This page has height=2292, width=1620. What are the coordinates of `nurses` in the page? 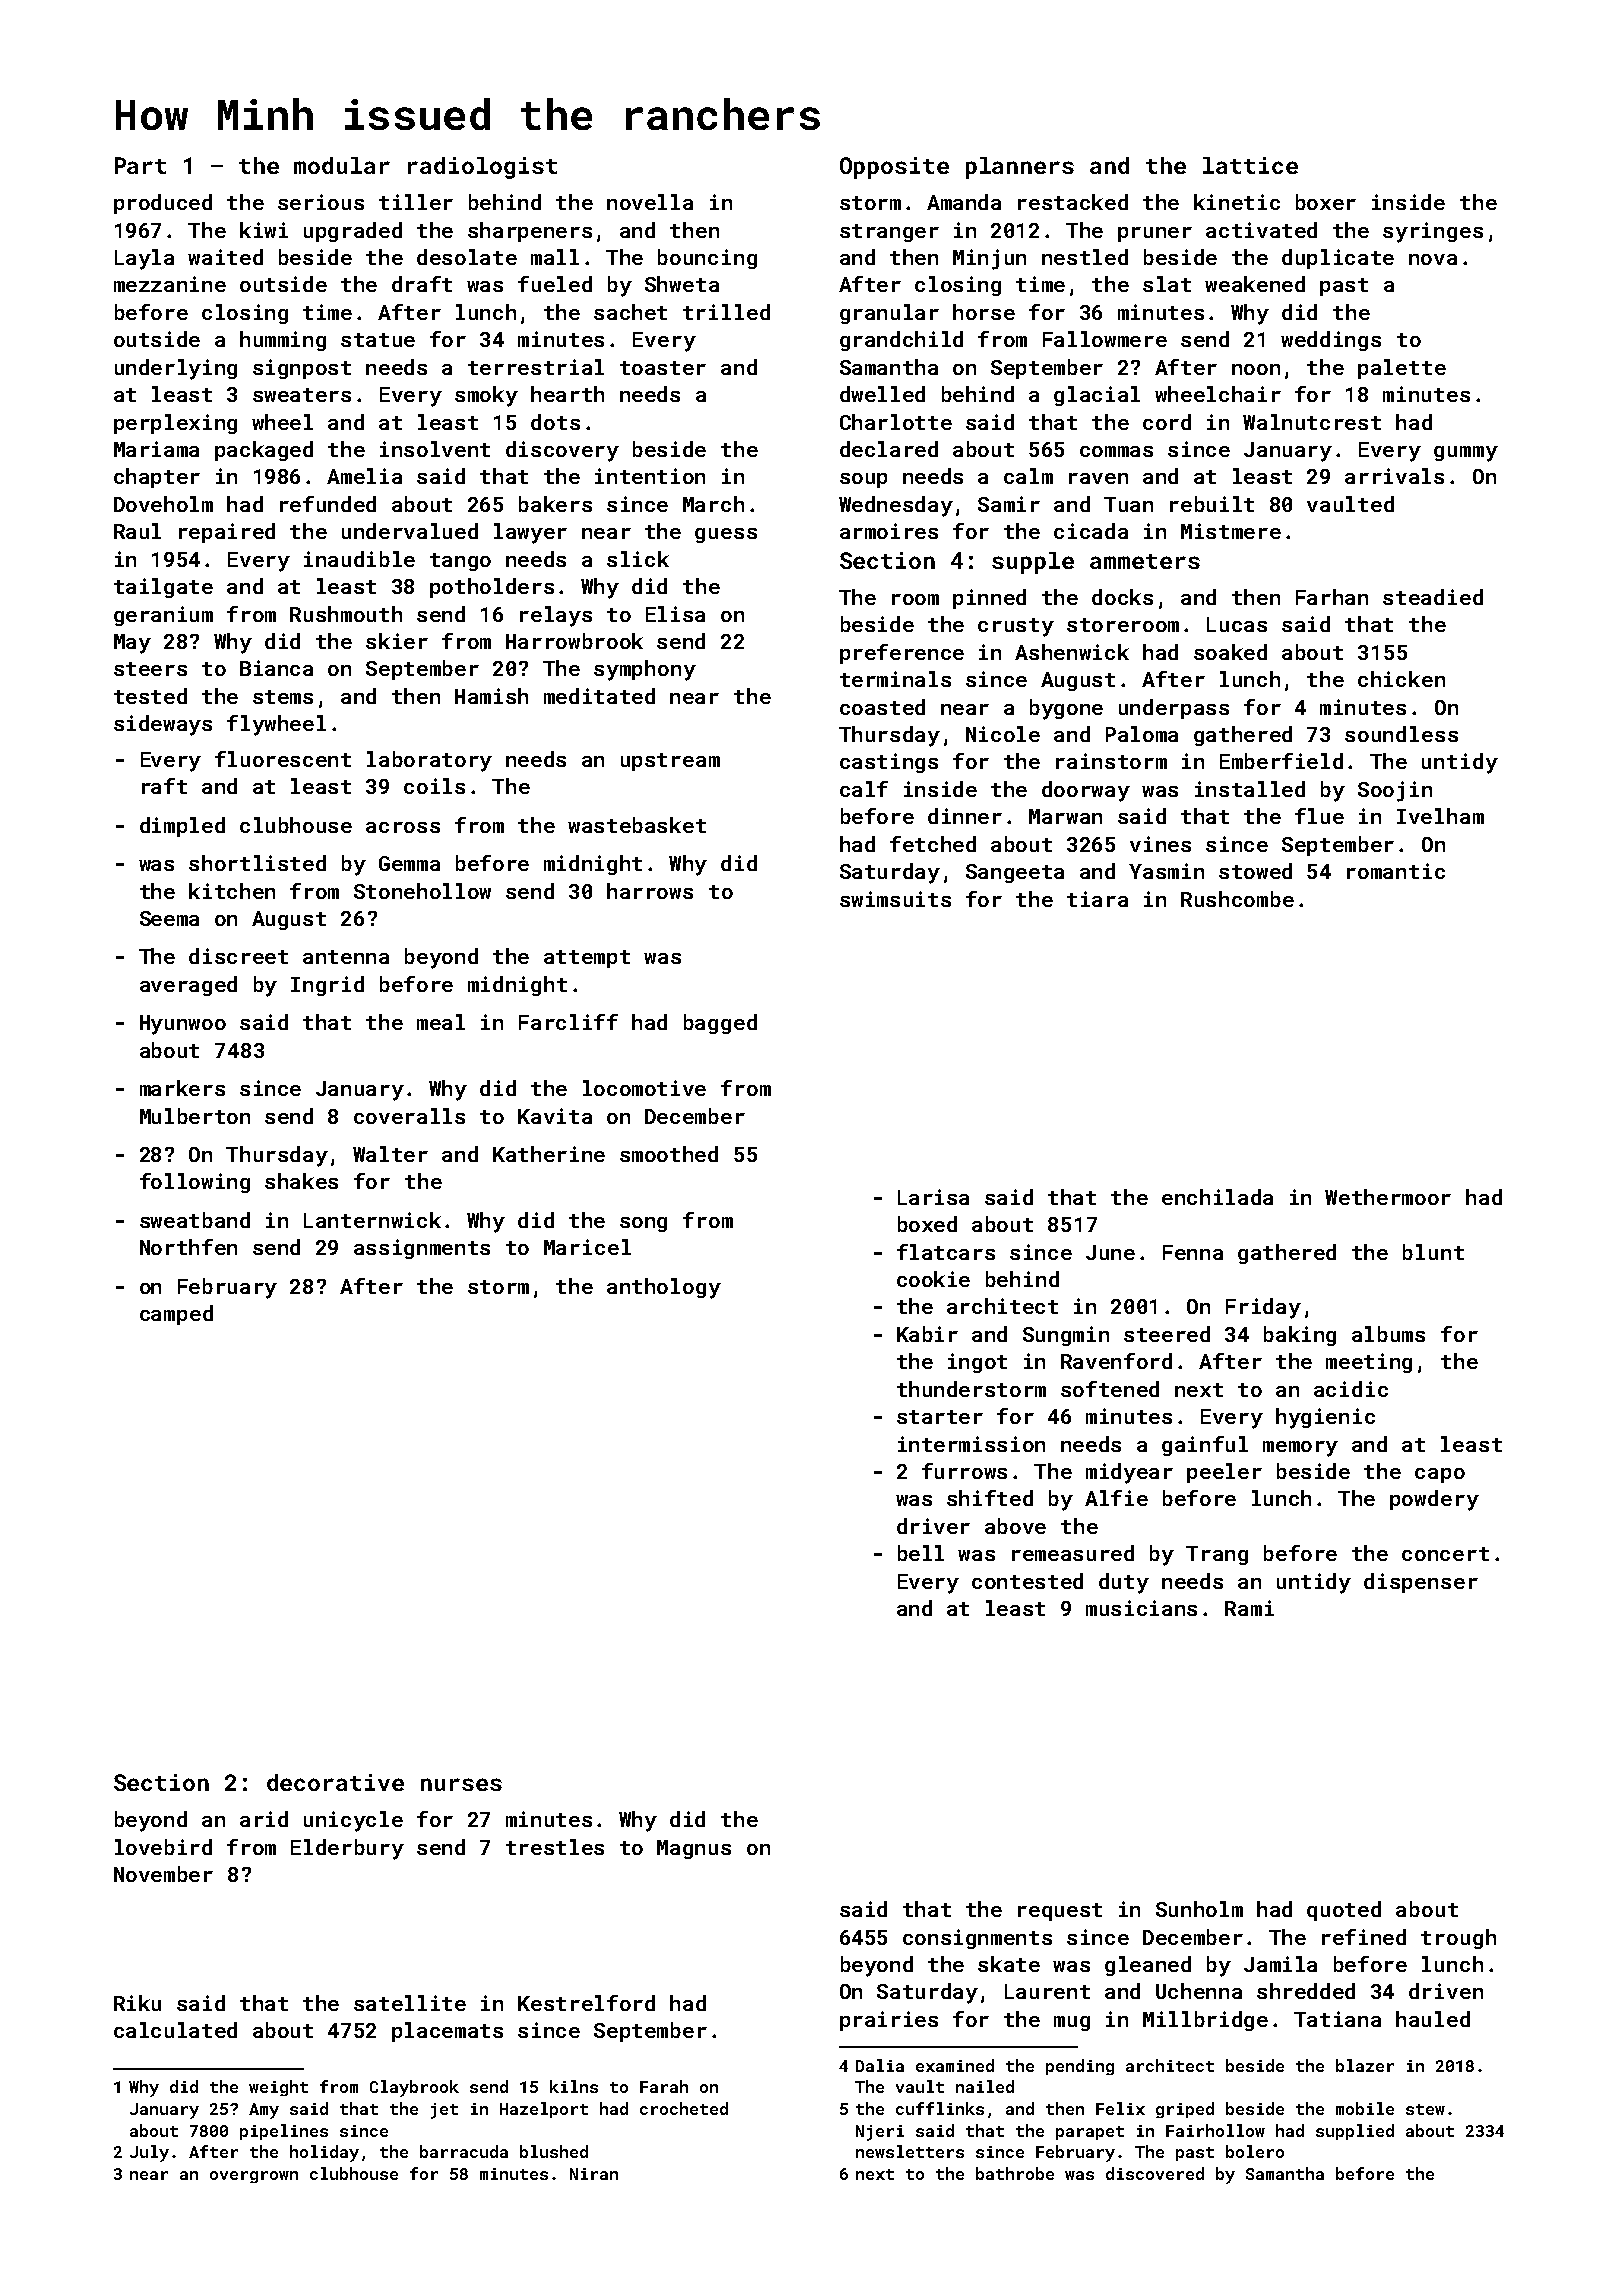 It's located at (461, 1784).
